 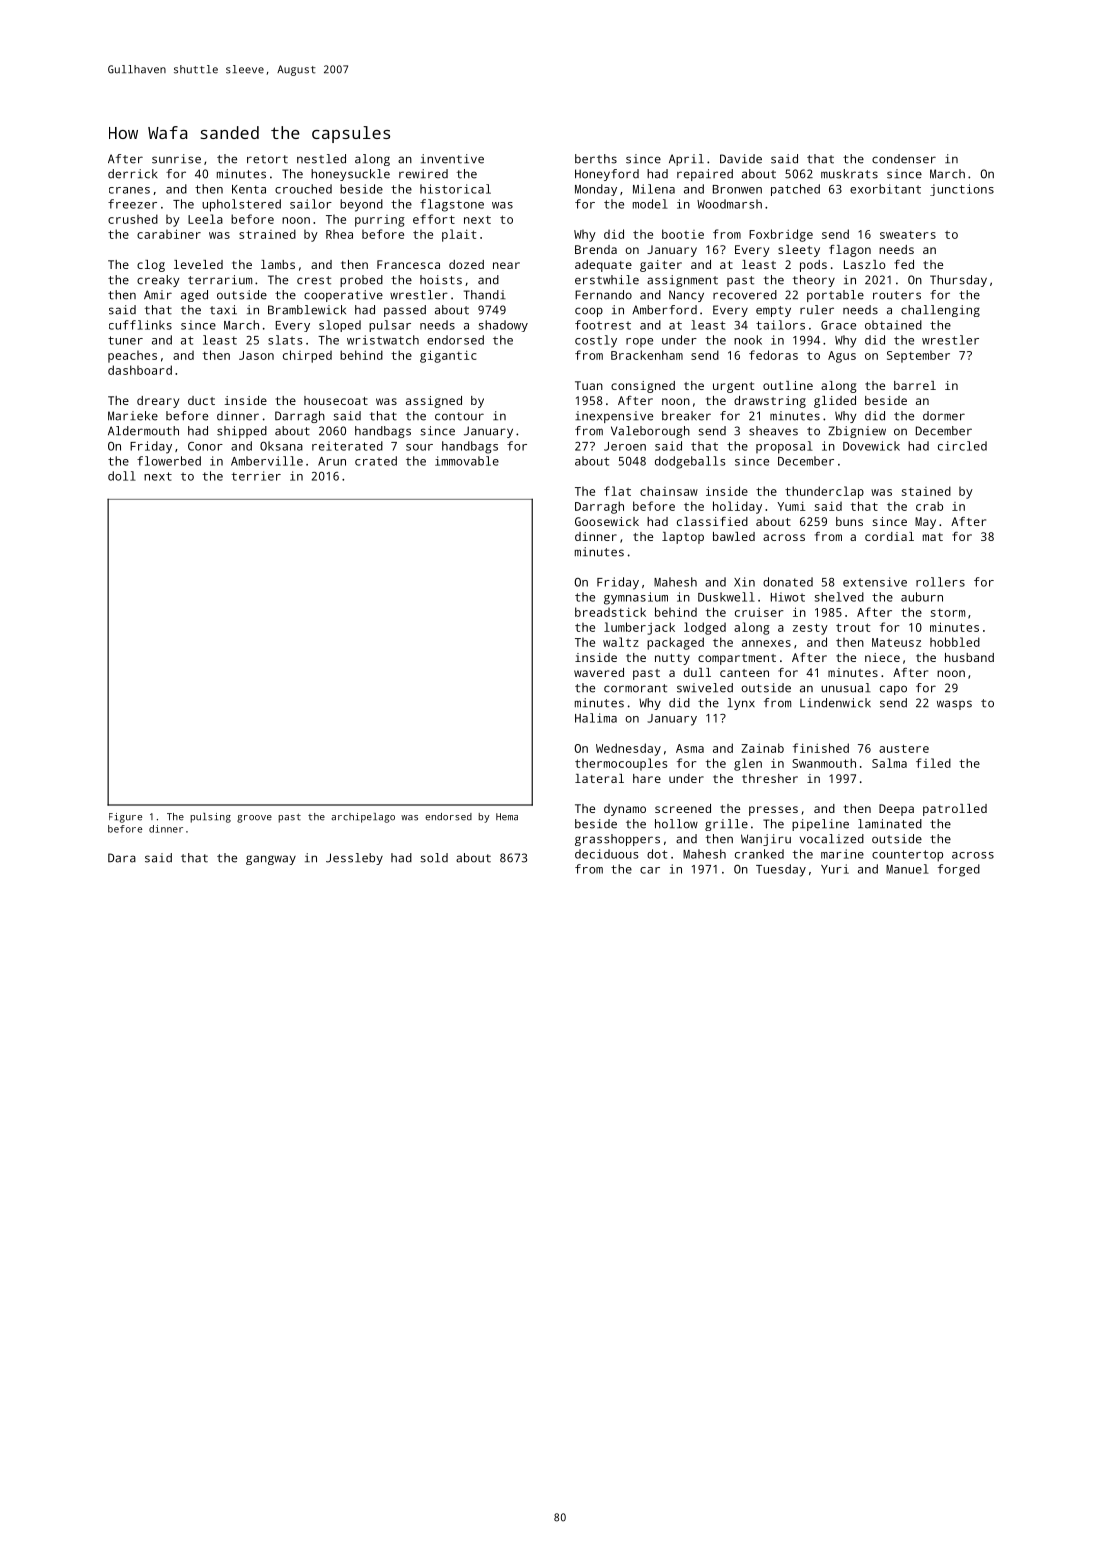 I want to click on archipelago, so click(x=363, y=818).
